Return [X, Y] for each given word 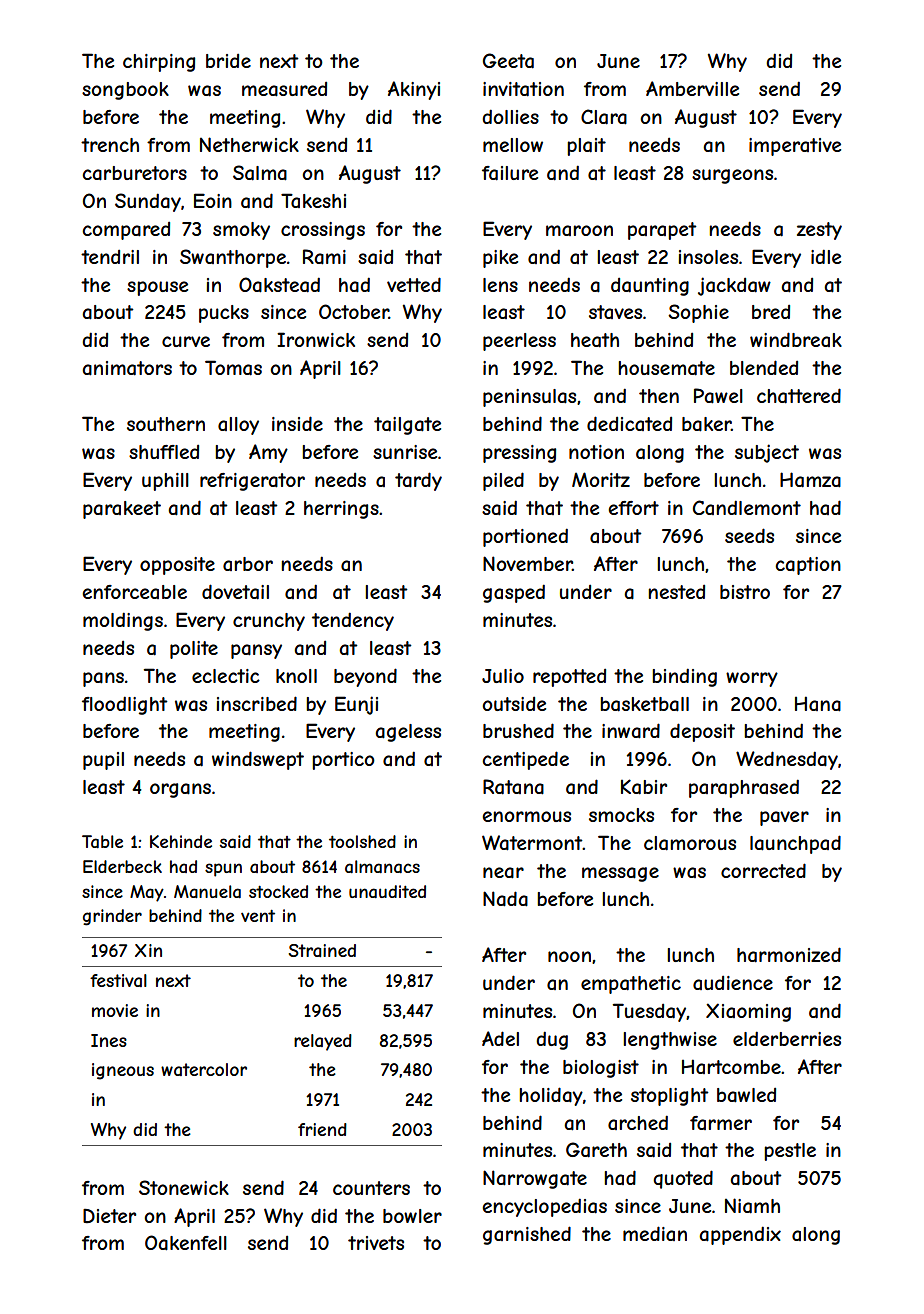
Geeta [508, 61]
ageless [408, 733]
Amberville [692, 88]
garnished [527, 1235]
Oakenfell [186, 1243]
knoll [296, 676]
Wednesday [787, 760]
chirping [159, 63]
